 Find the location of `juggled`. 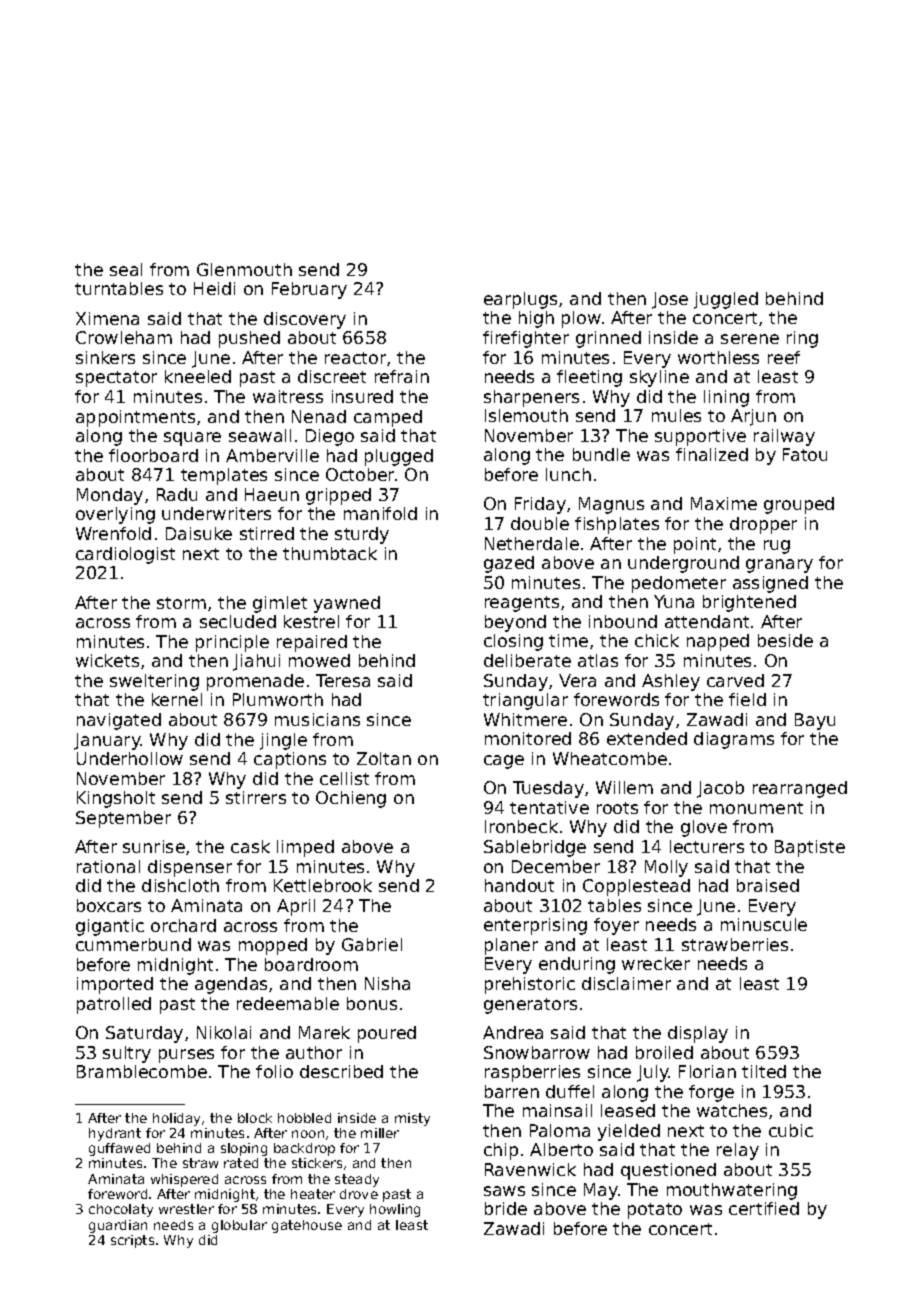

juggled is located at coordinates (726, 300).
